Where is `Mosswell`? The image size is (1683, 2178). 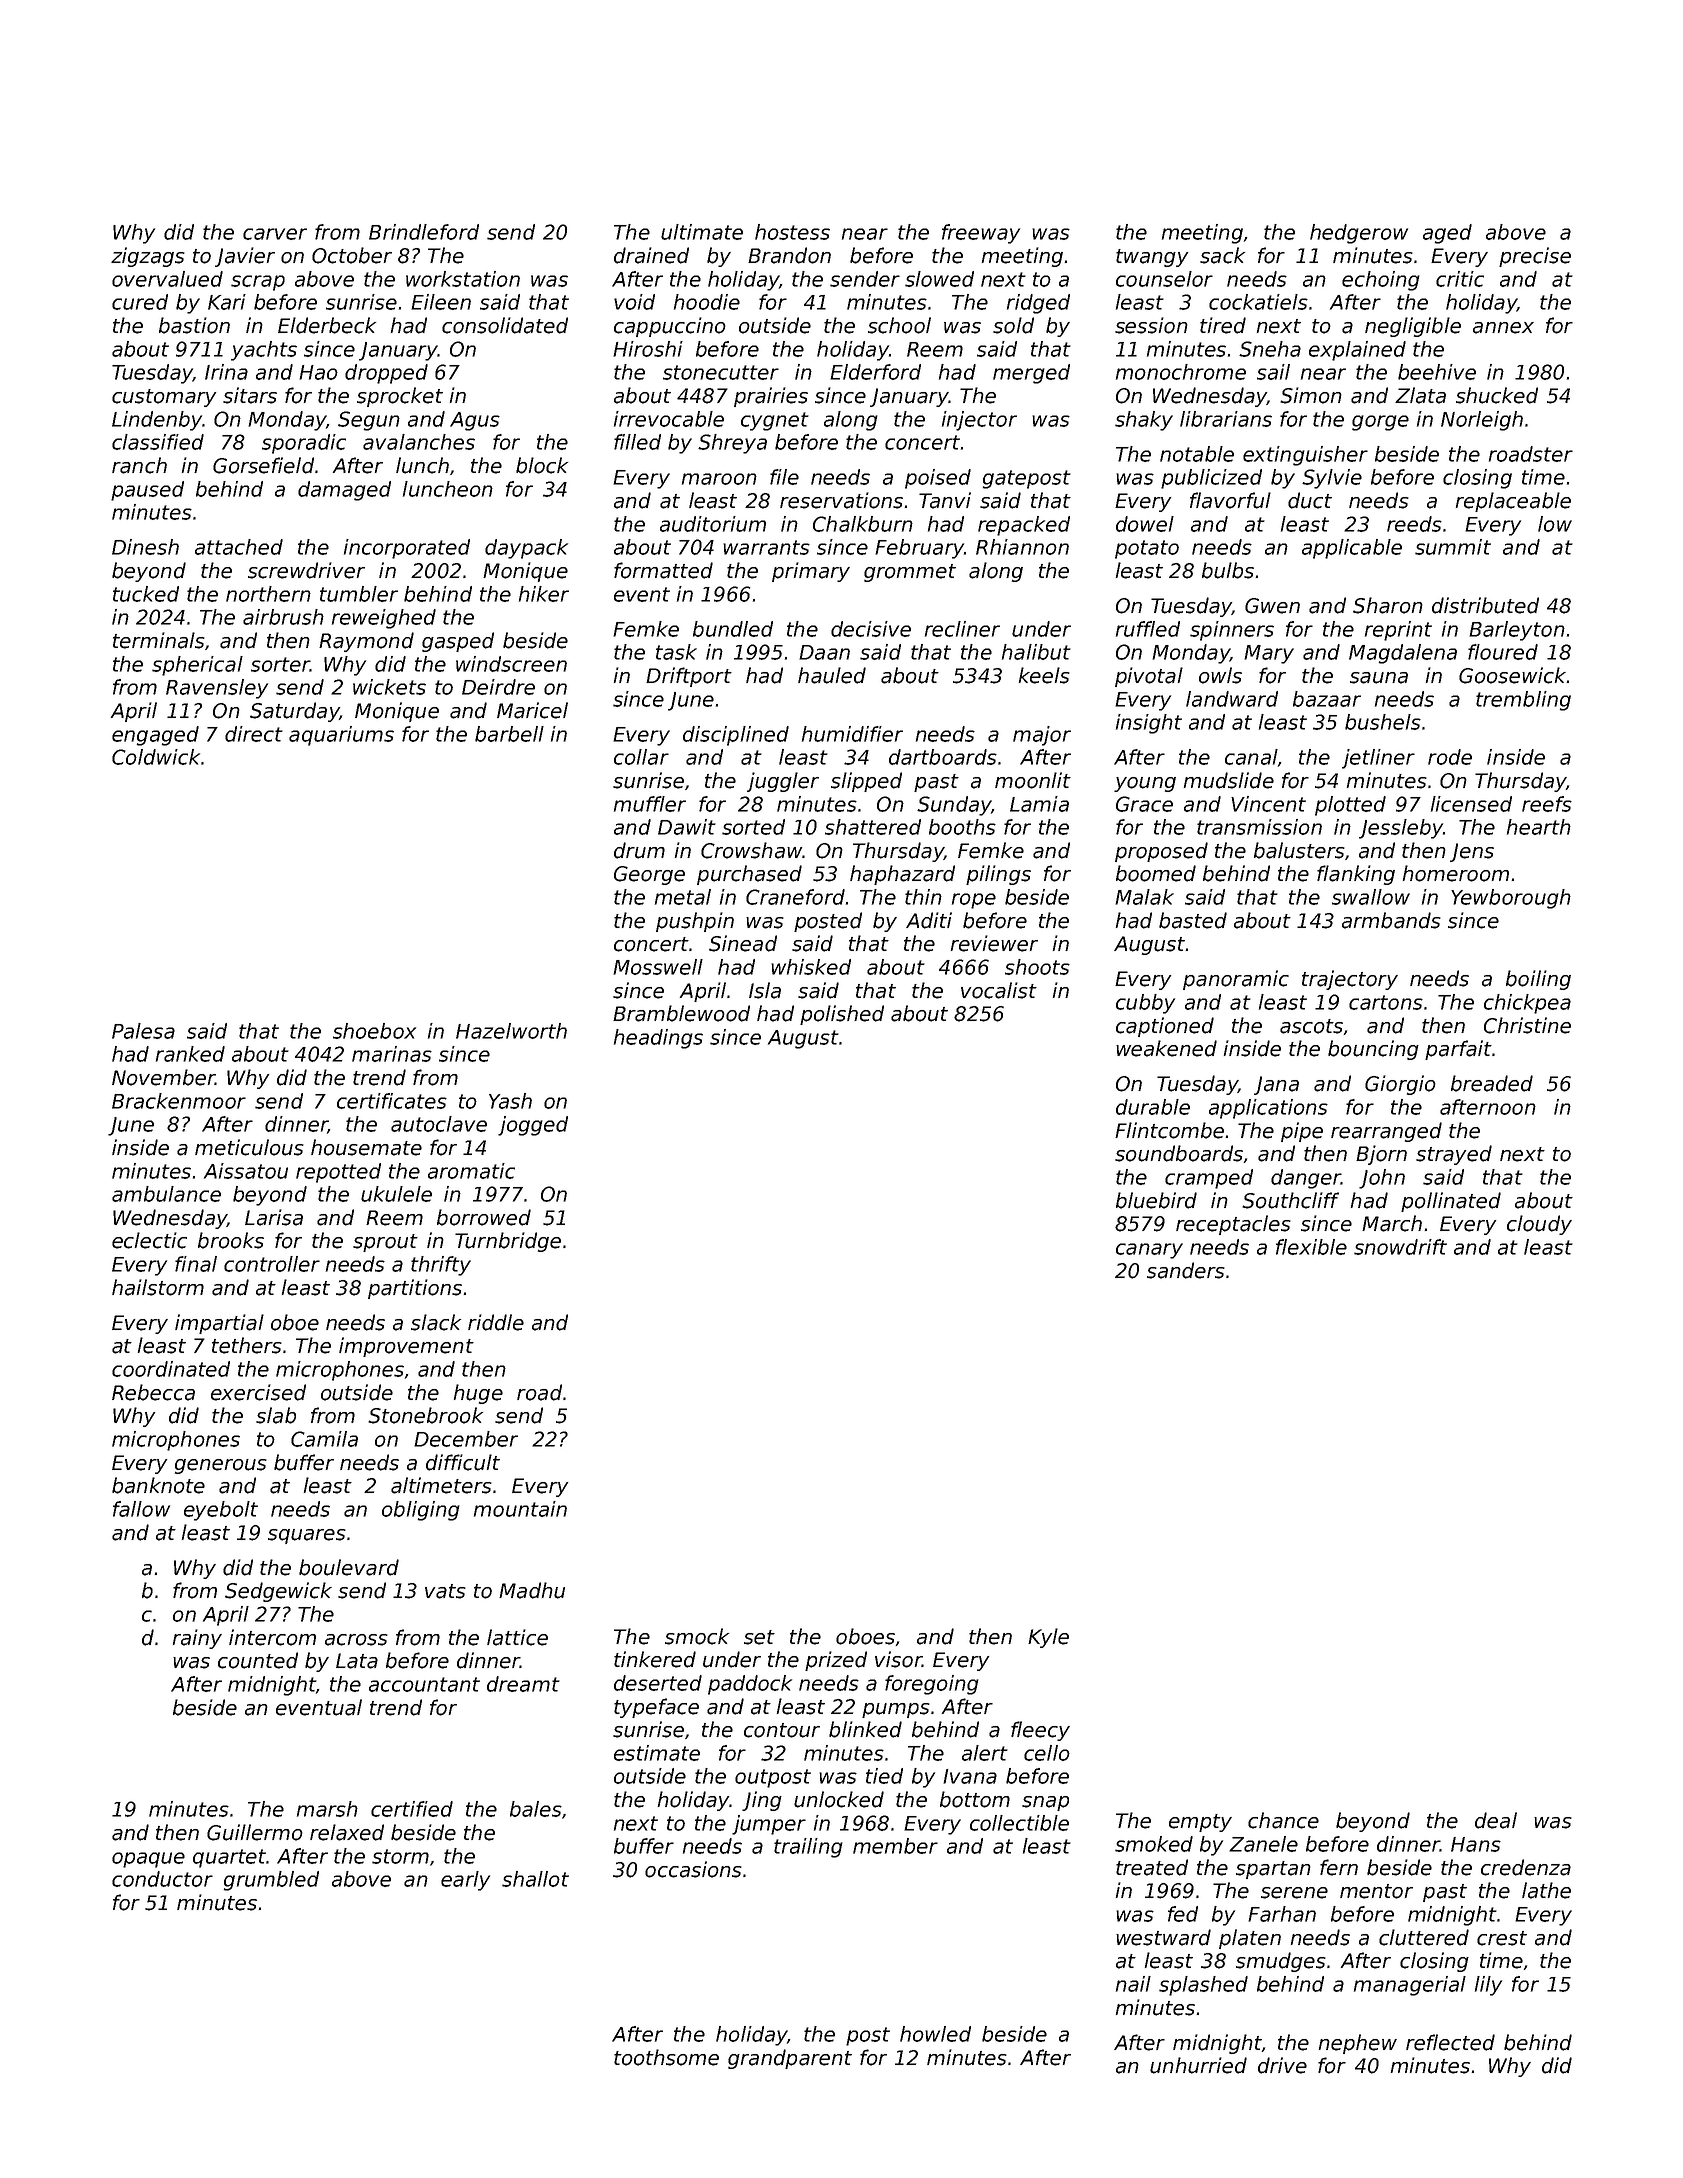 Mosswell is located at coordinates (658, 967).
